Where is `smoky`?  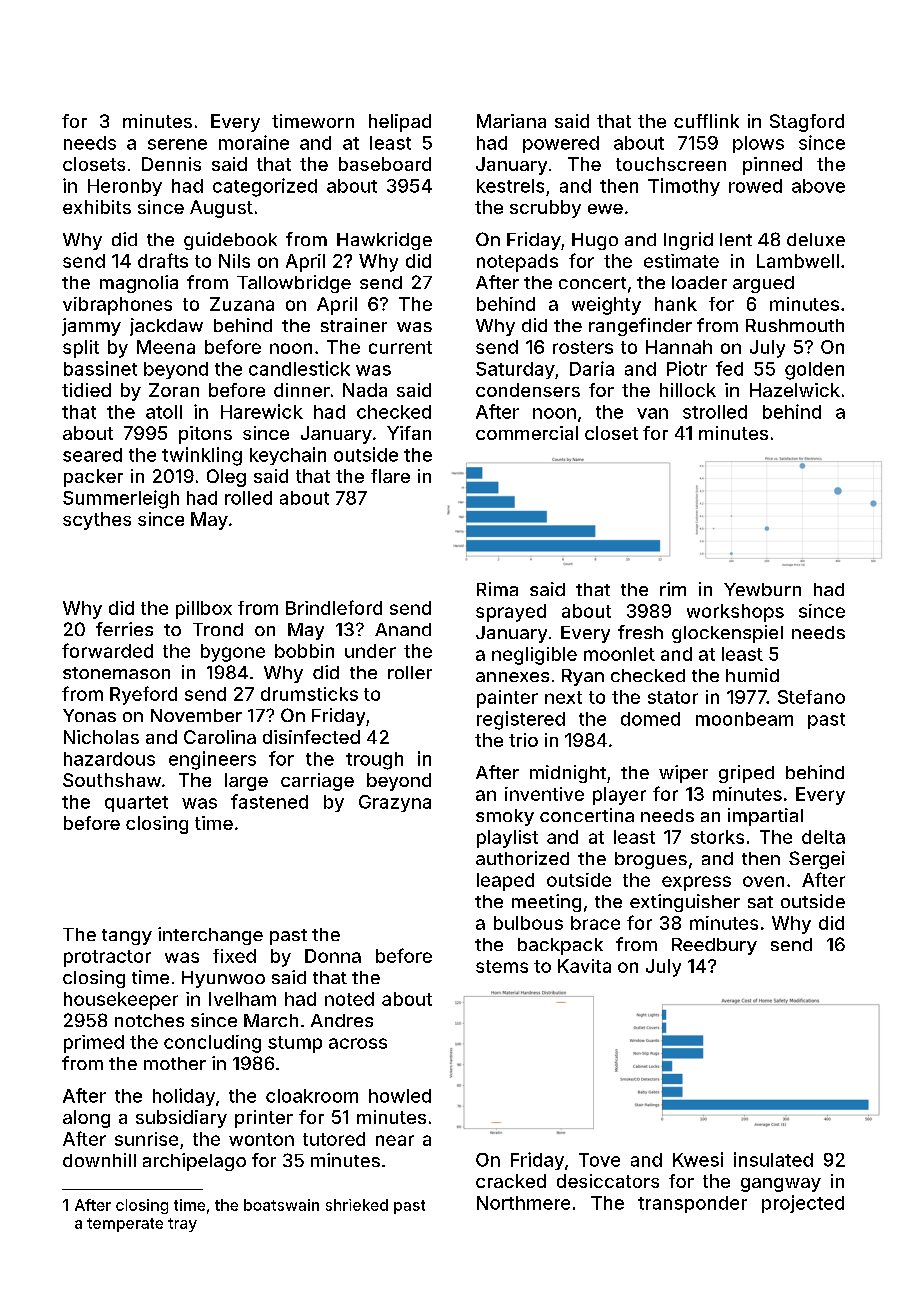
smoky is located at coordinates (505, 817).
